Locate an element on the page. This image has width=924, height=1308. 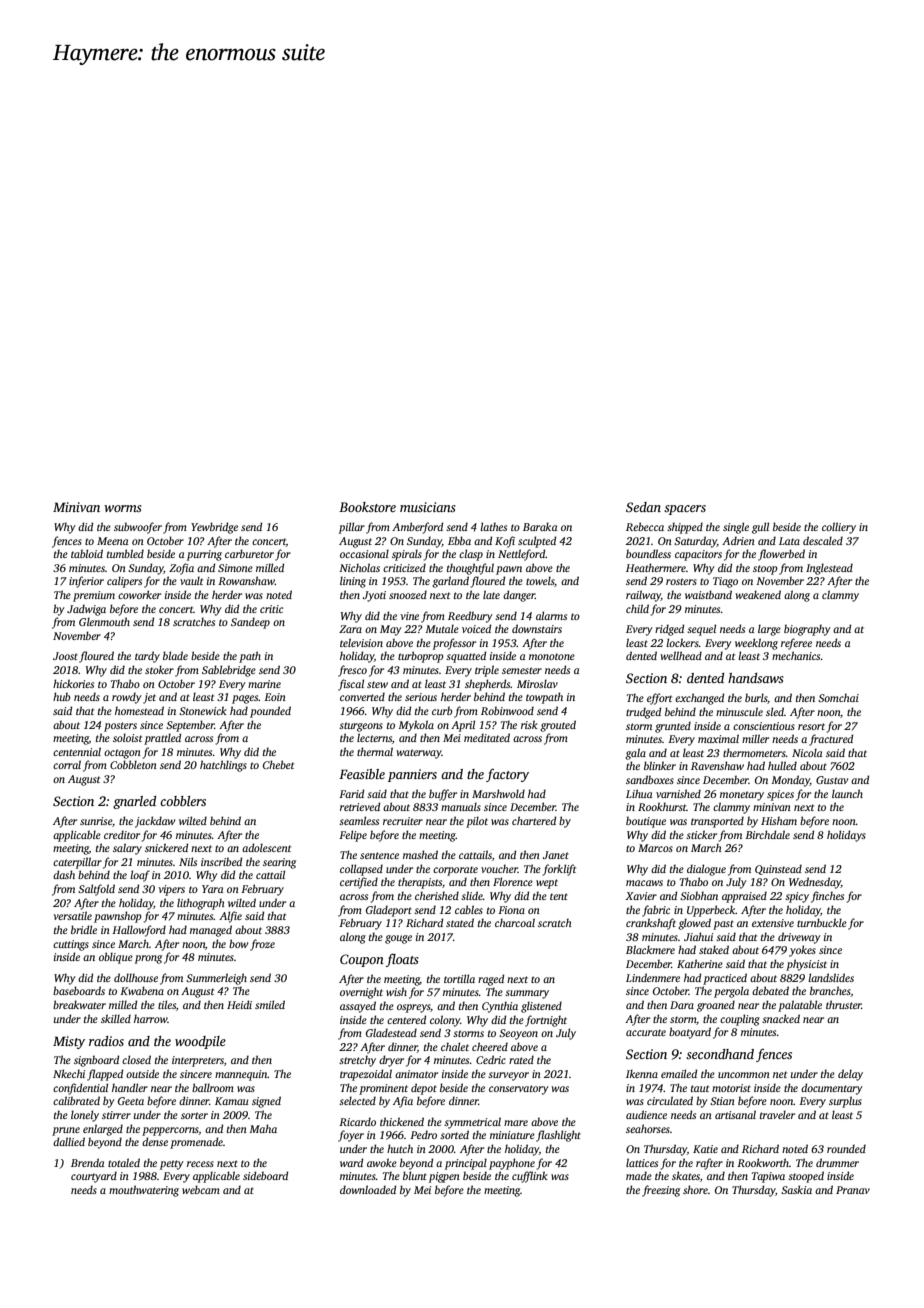
Lihua is located at coordinates (639, 793).
